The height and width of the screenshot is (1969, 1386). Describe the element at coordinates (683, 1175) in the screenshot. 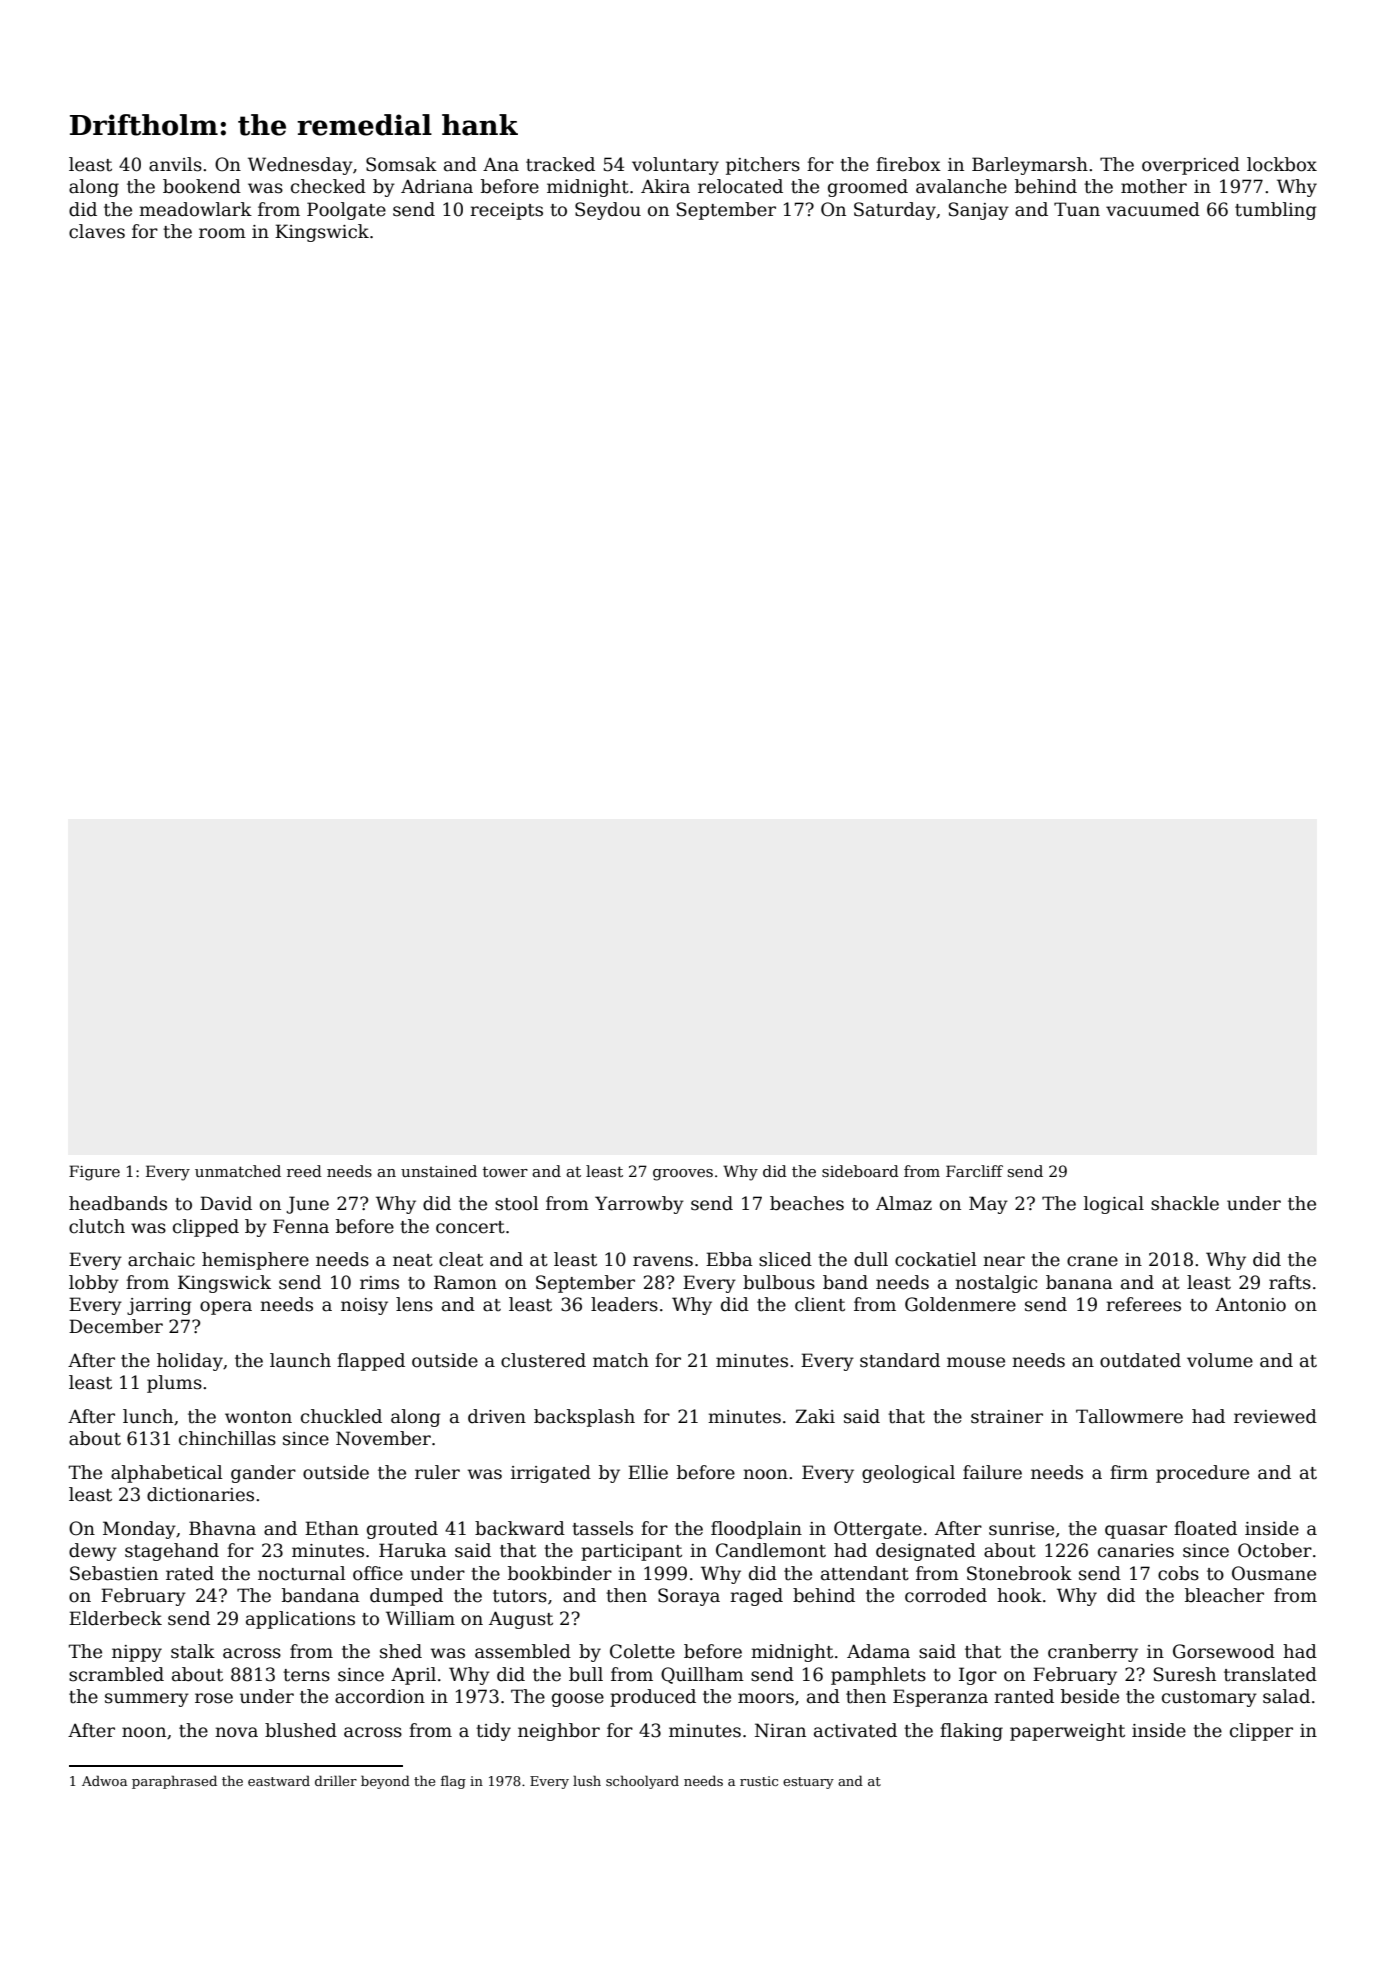

I see `grooves` at that location.
